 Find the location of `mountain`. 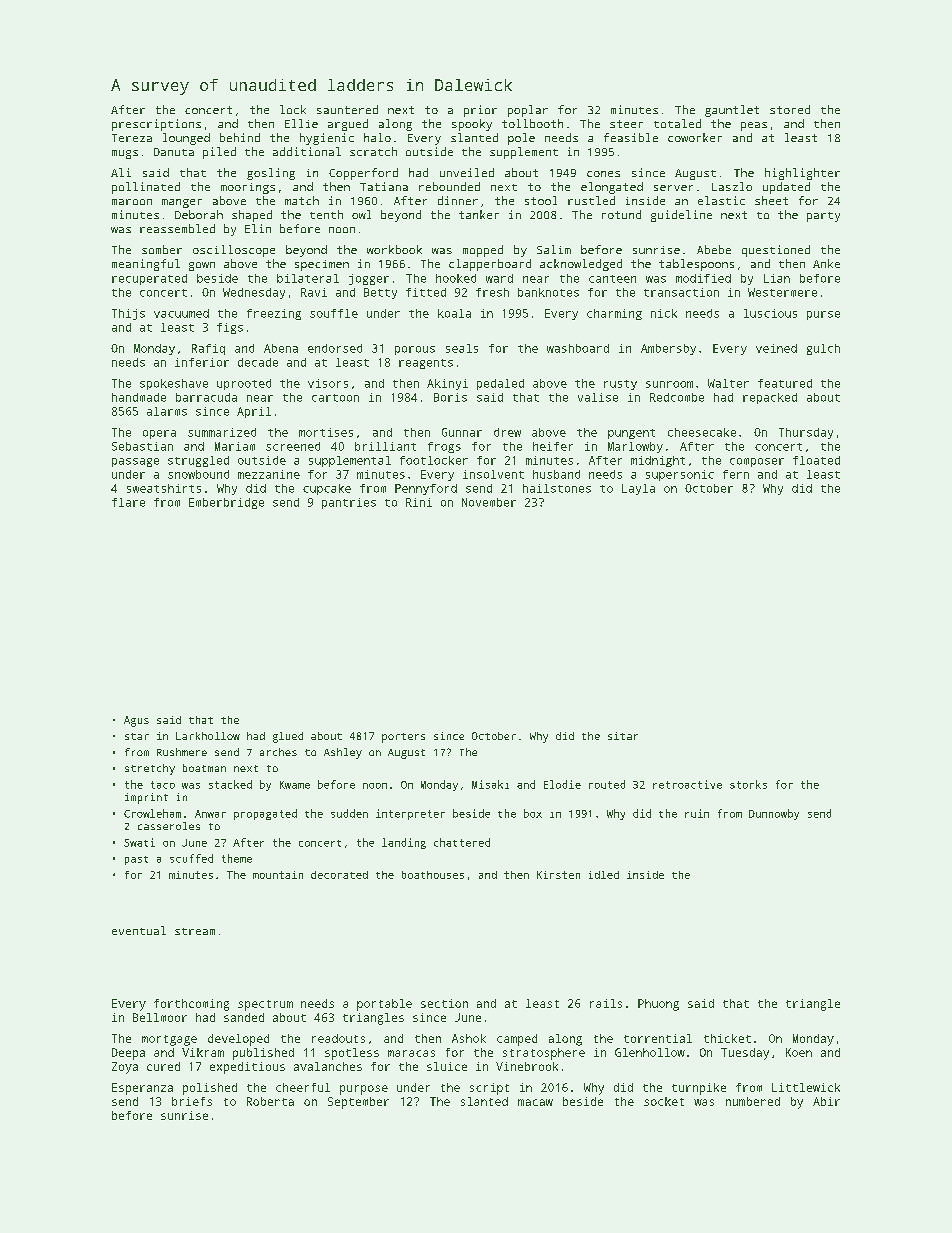

mountain is located at coordinates (278, 875).
